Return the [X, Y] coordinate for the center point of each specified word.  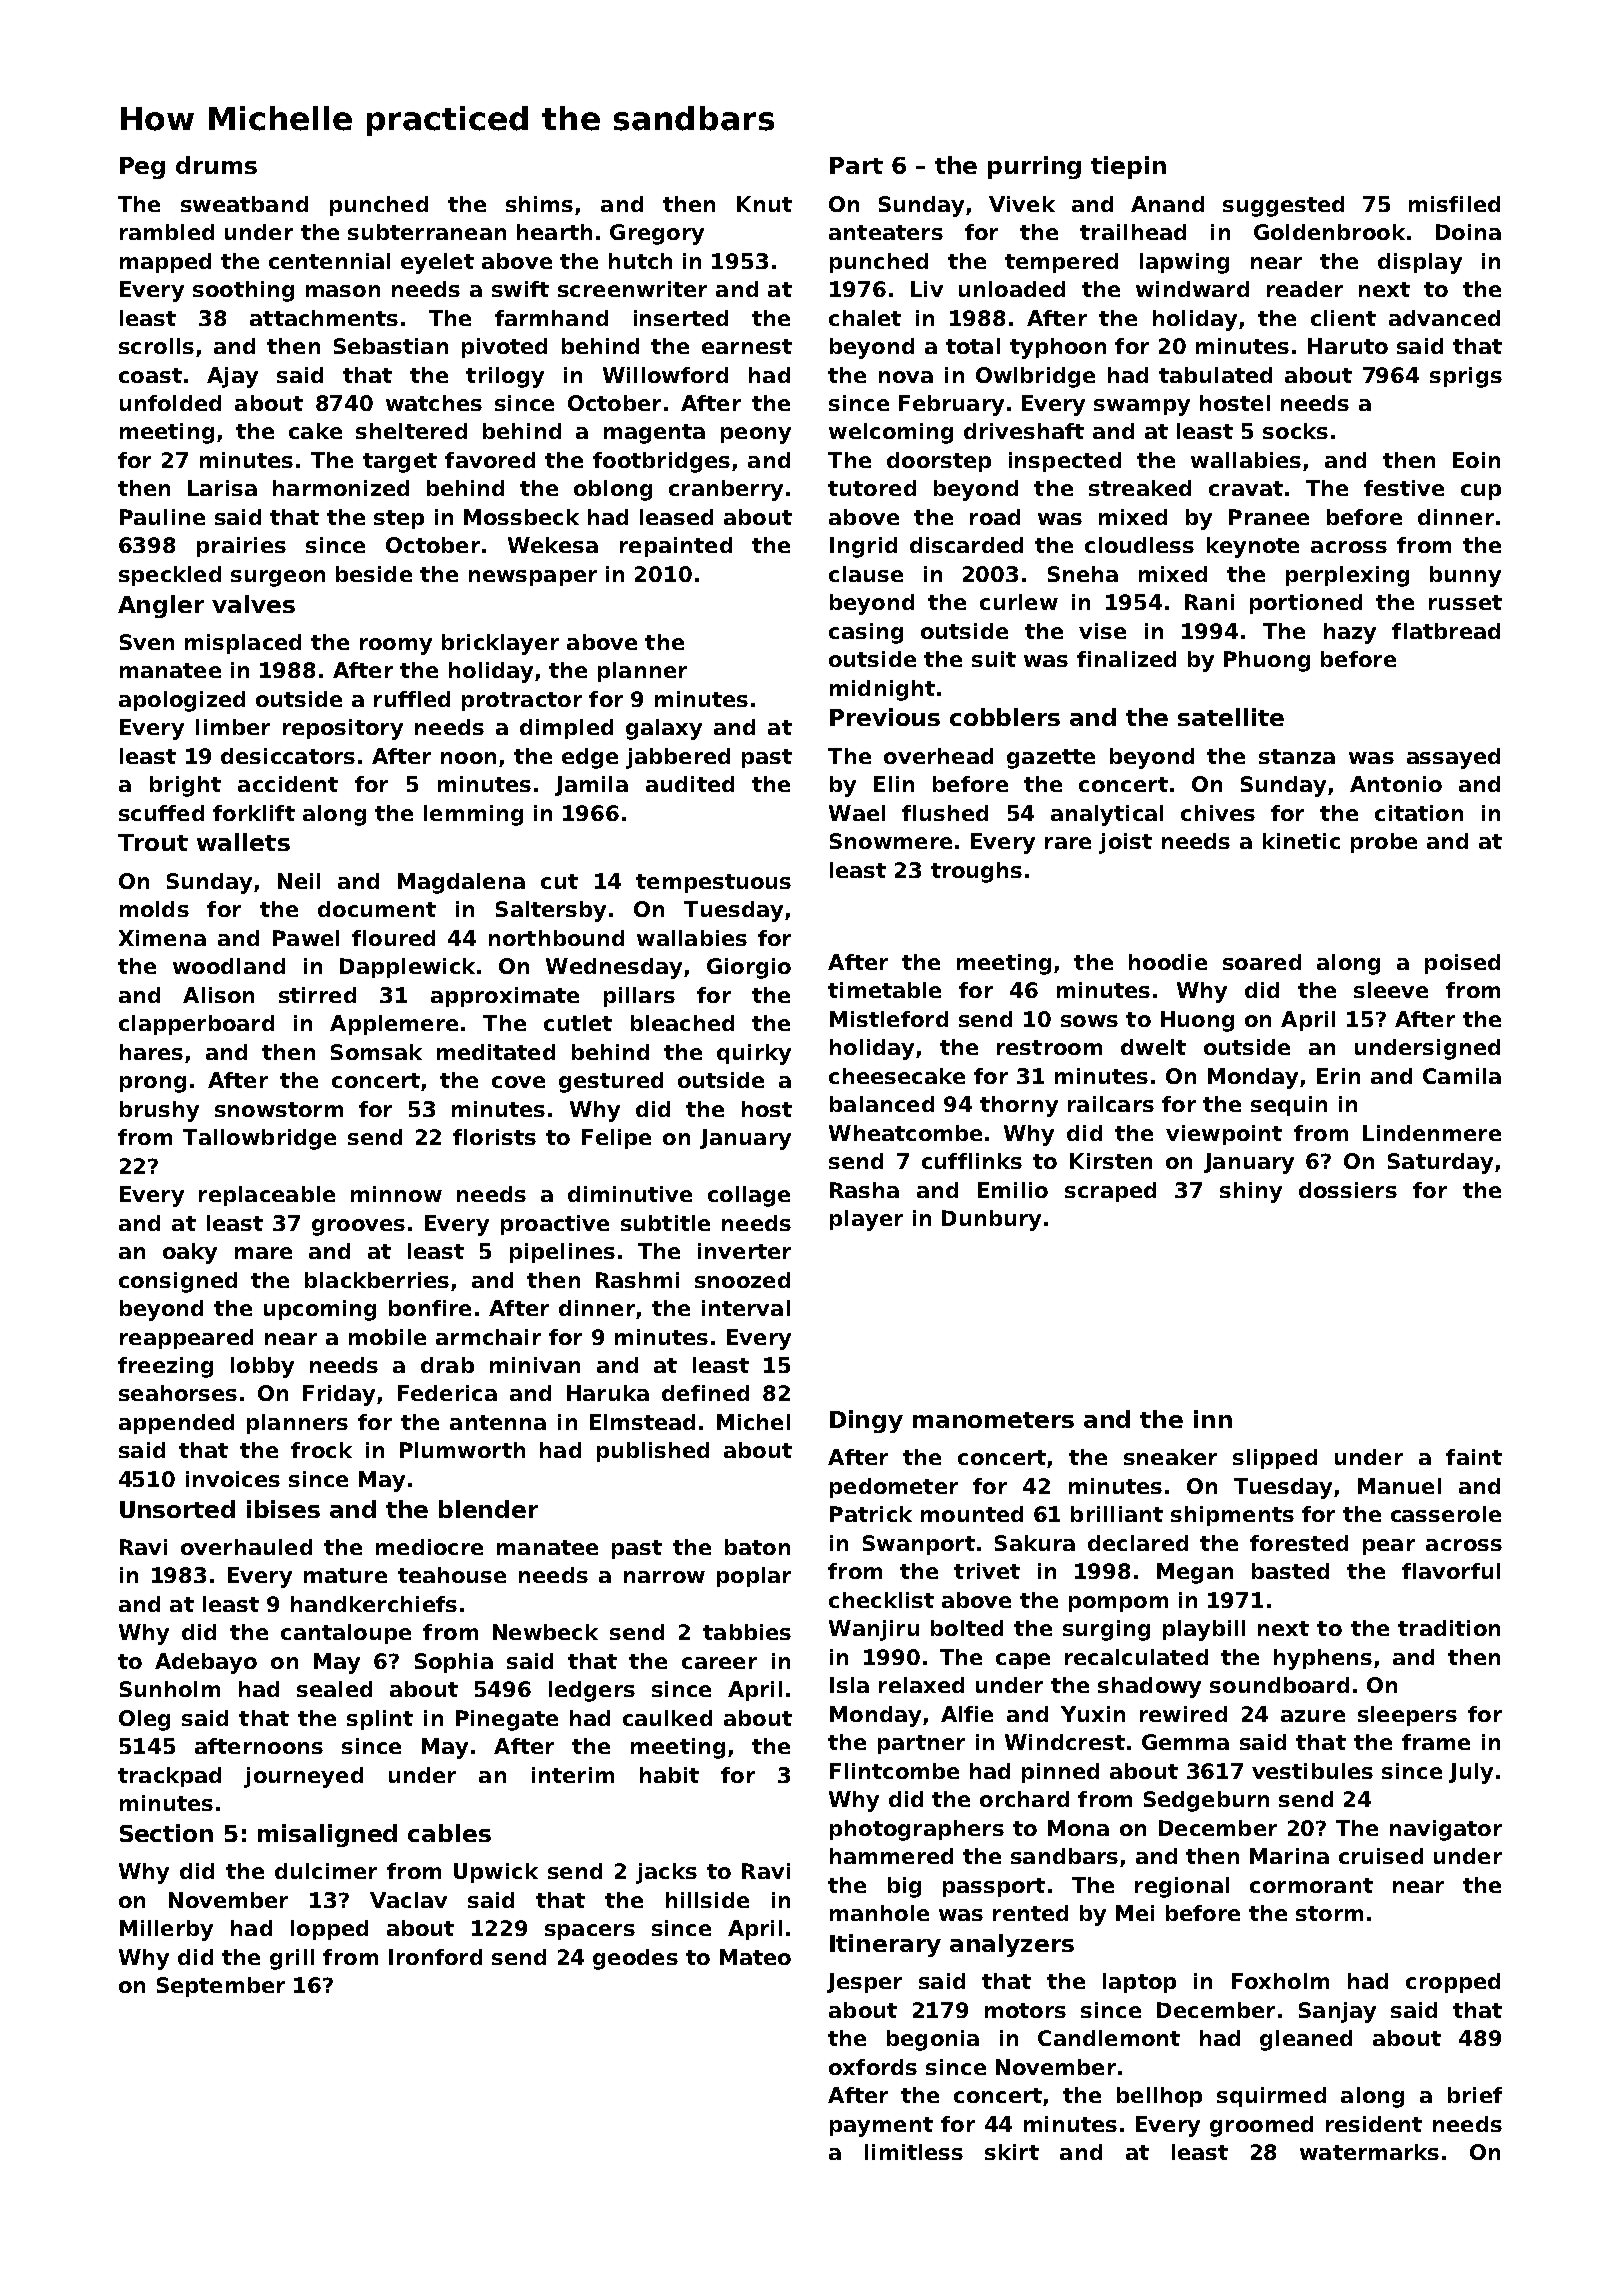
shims [539, 204]
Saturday [1440, 1163]
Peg [142, 168]
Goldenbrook [1329, 232]
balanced [882, 1104]
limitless [914, 2152]
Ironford [435, 1957]
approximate [505, 997]
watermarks [1369, 2152]
